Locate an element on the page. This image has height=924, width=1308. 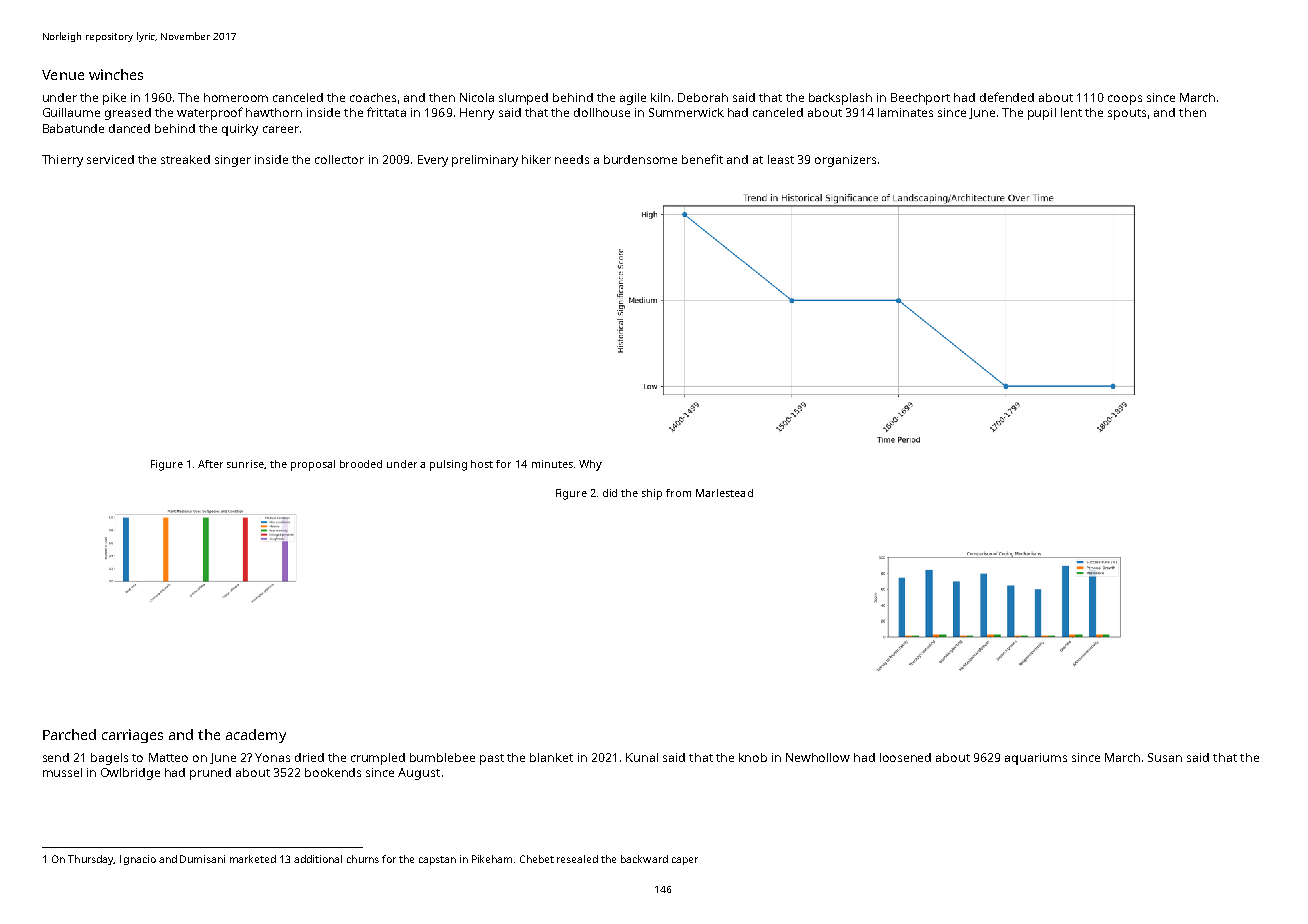
Ignacio is located at coordinates (138, 860).
